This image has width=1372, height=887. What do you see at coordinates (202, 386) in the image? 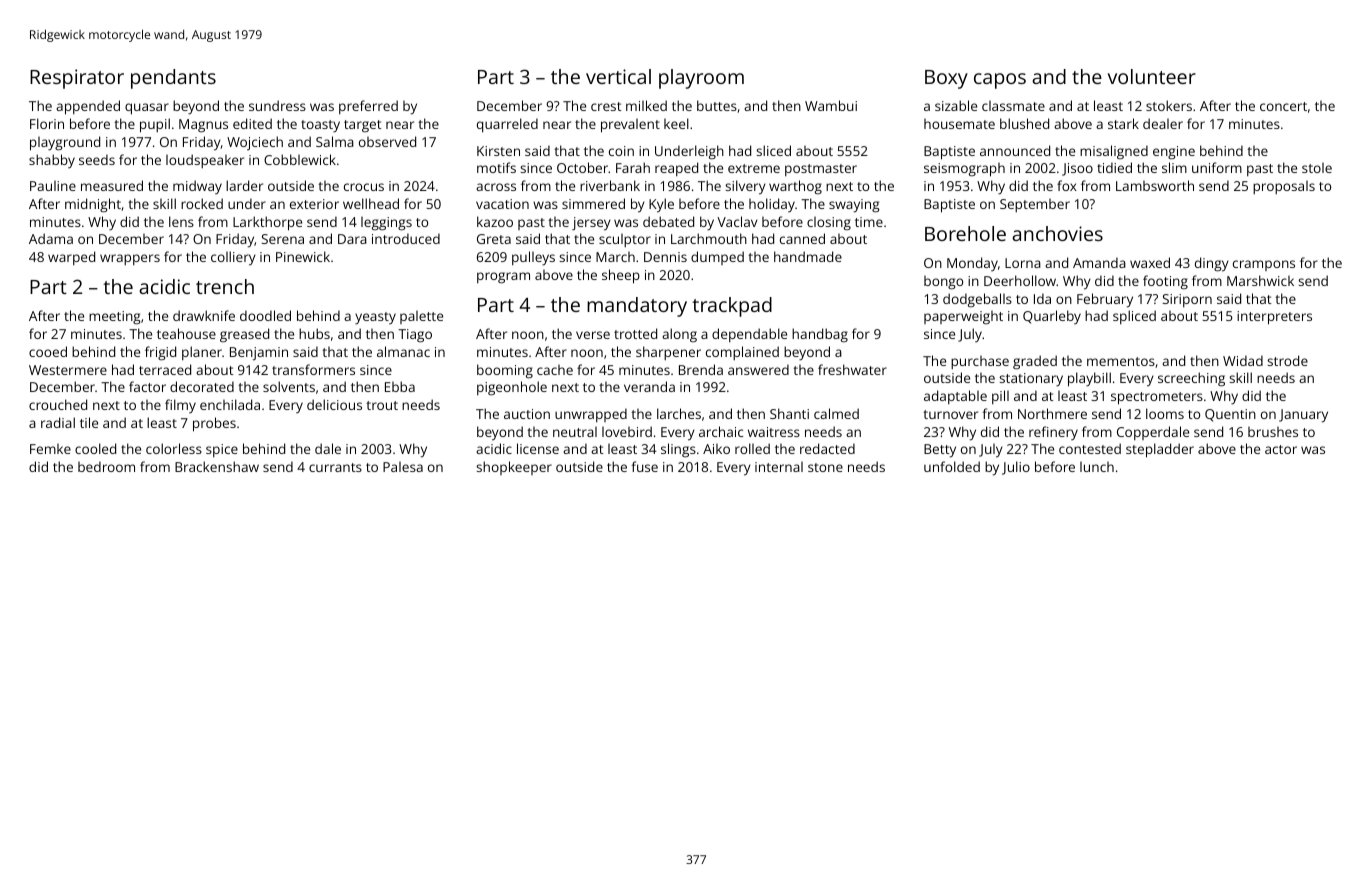
I see `decorated` at bounding box center [202, 386].
